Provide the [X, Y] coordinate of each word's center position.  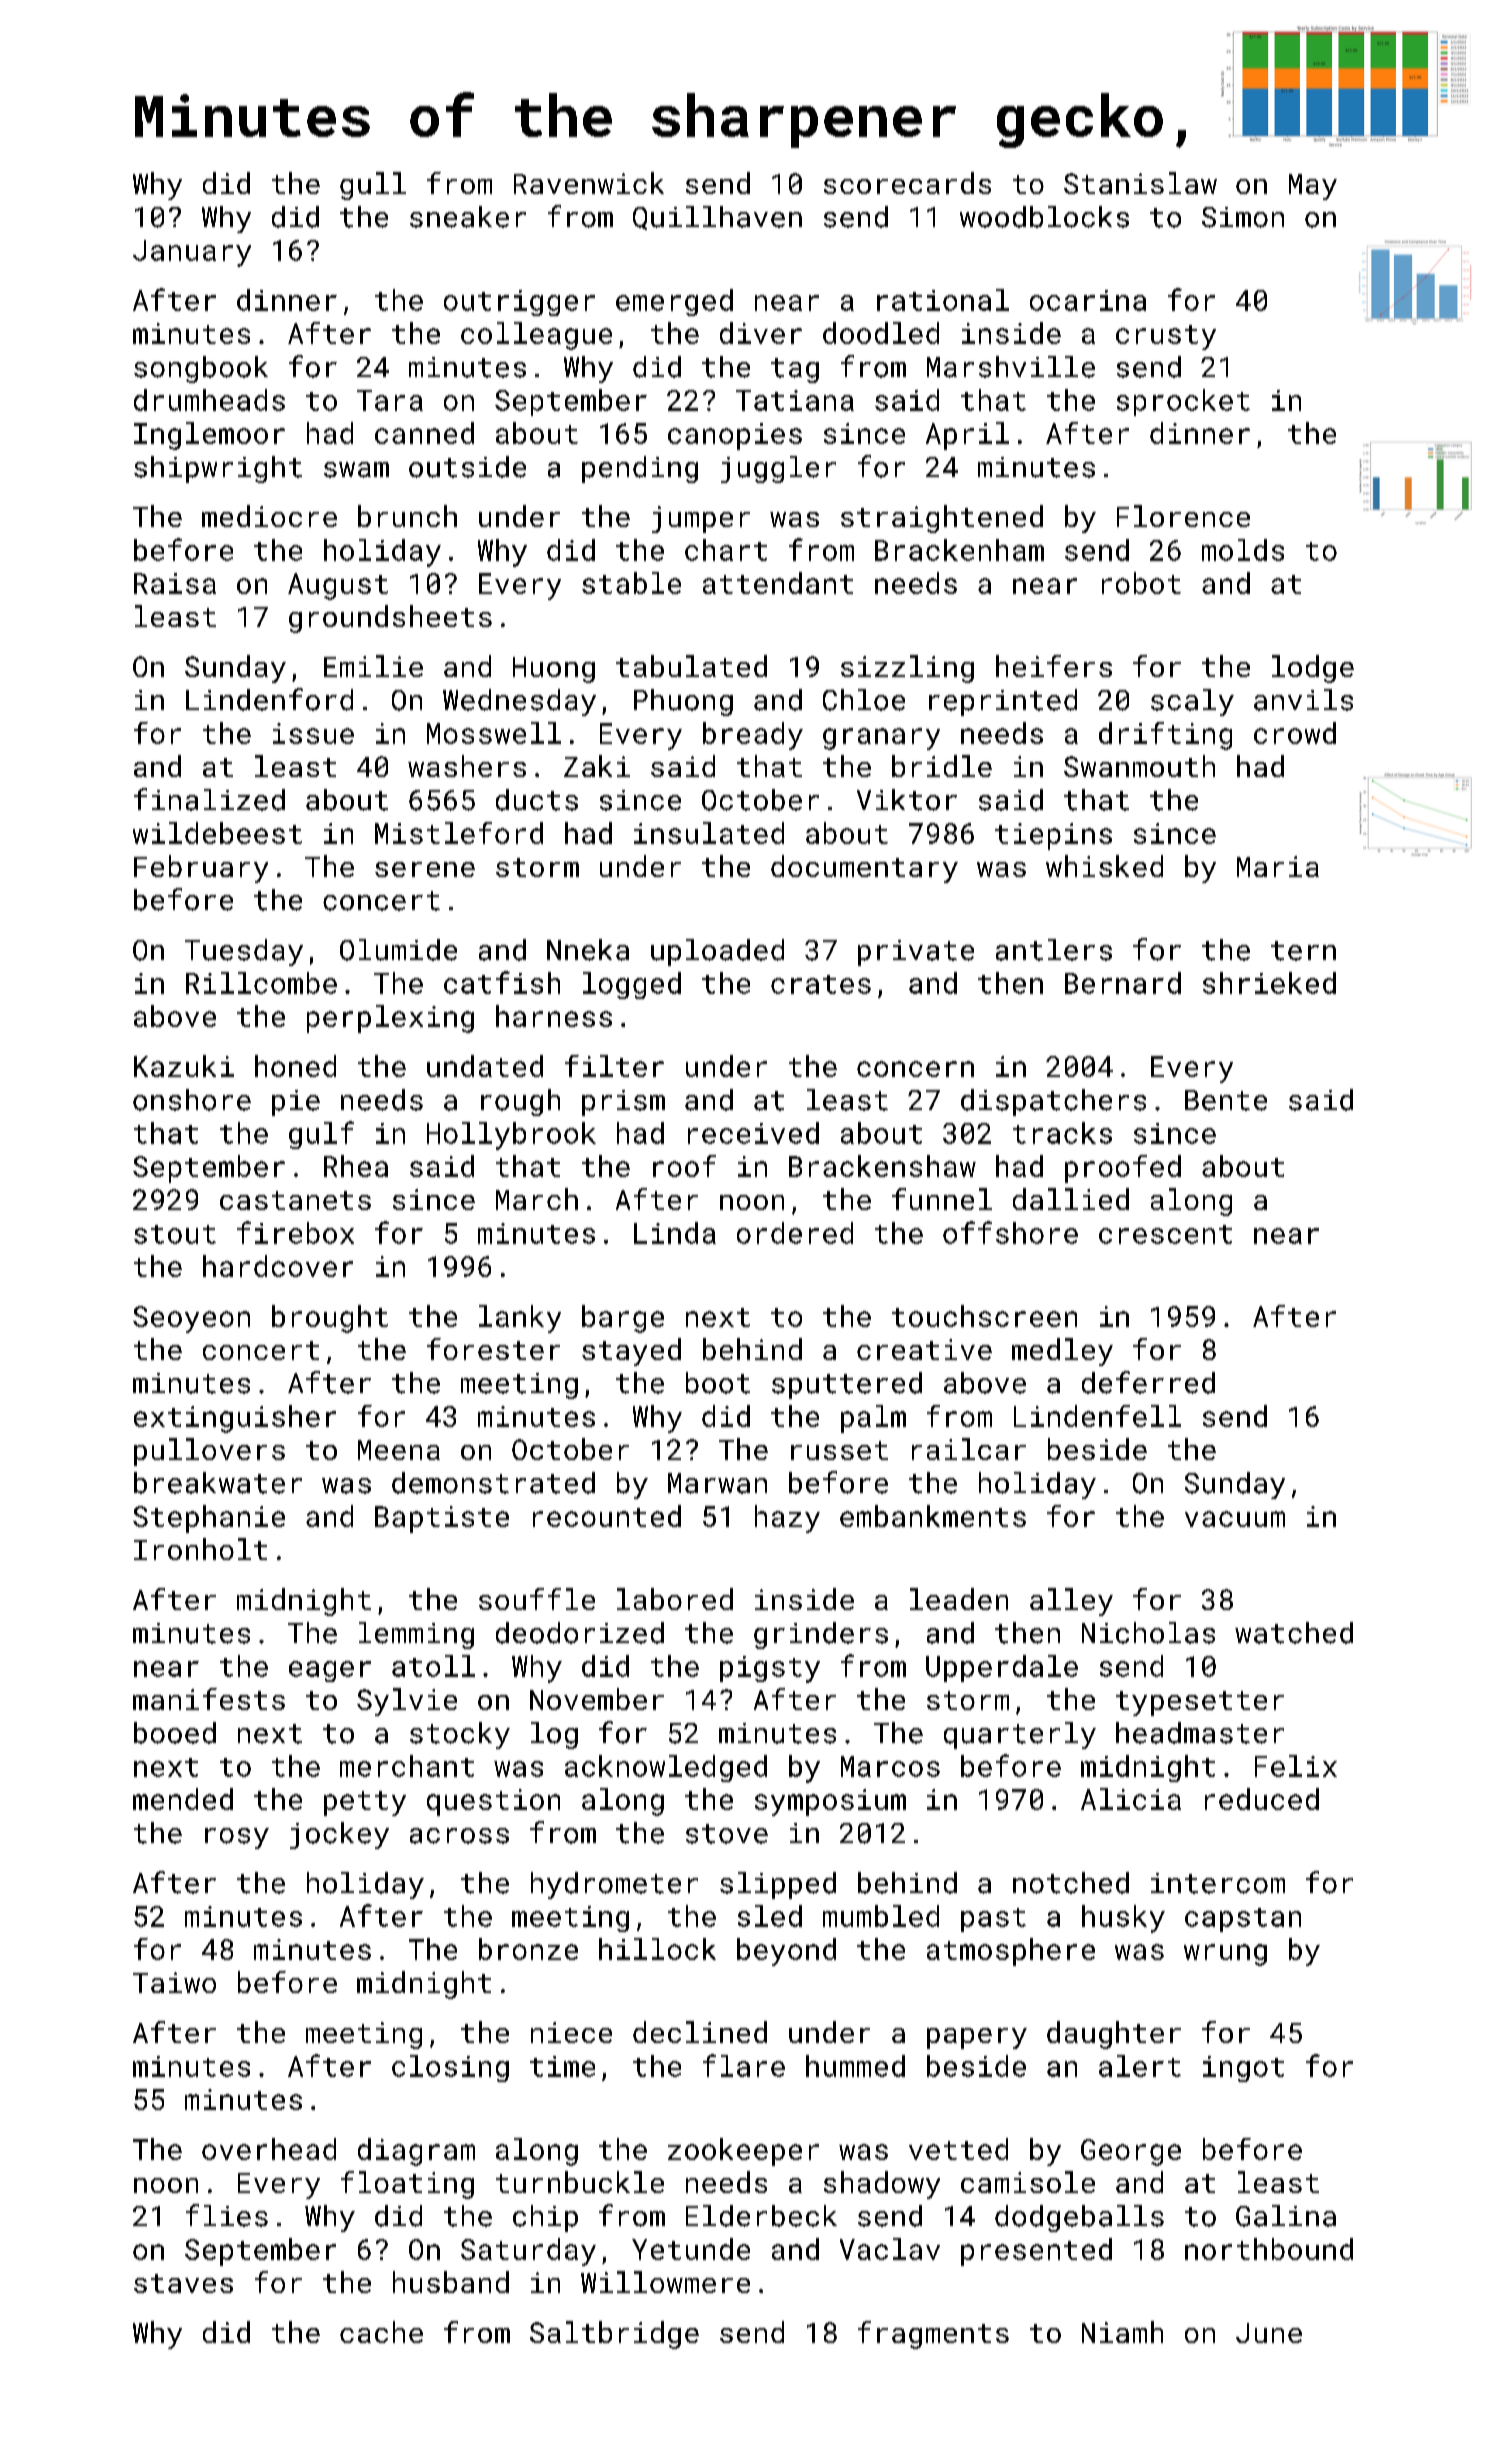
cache [381, 2332]
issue [313, 733]
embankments [933, 1516]
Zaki [597, 766]
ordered [795, 1233]
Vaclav [890, 2249]
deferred [1148, 1382]
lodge [1313, 669]
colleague [536, 336]
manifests [209, 1699]
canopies [735, 436]
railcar [969, 1449]
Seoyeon [191, 1319]
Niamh [1122, 2332]
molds [1243, 550]
